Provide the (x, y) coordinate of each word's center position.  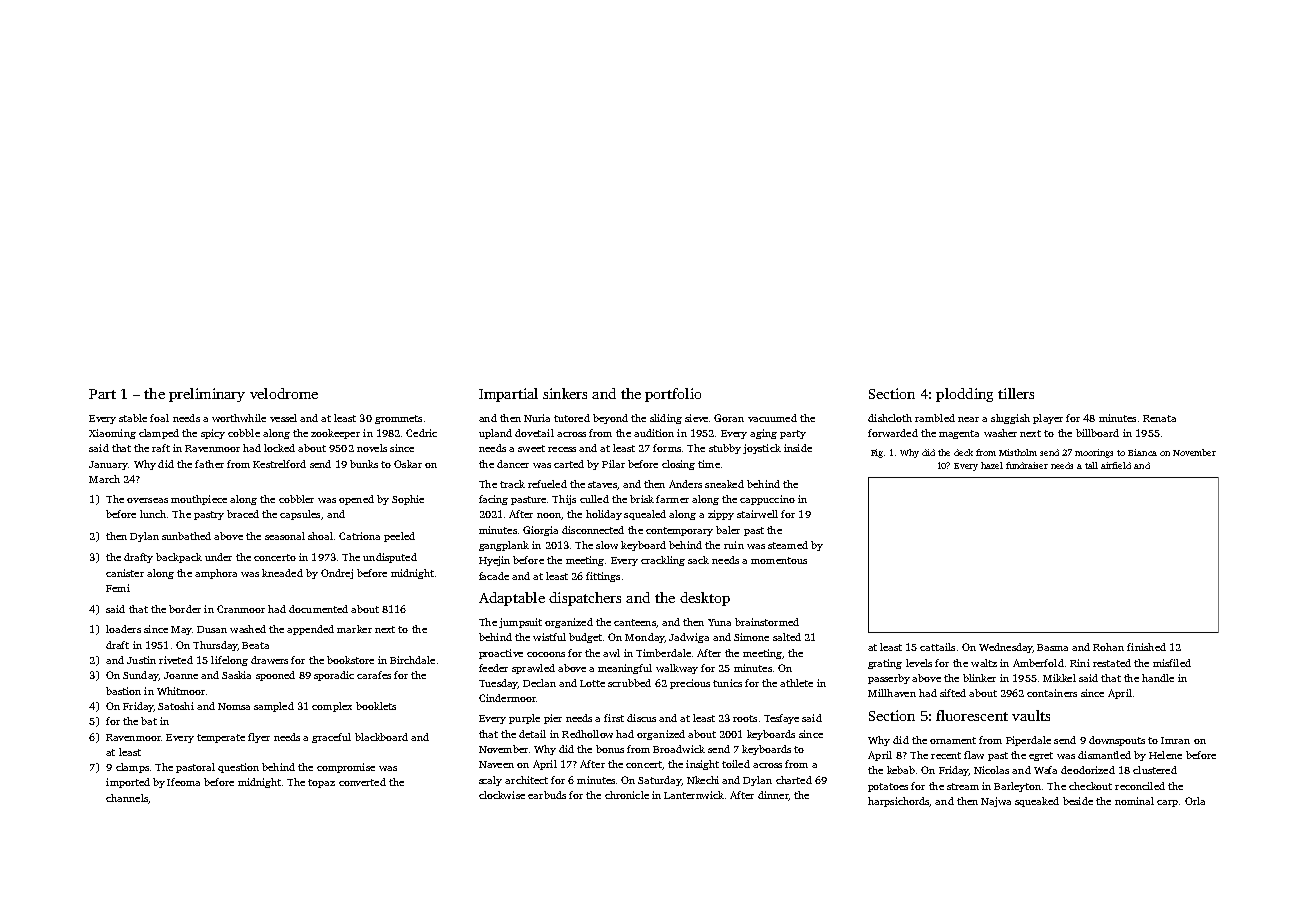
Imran (1175, 740)
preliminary (207, 395)
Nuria (537, 418)
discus (641, 718)
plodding (964, 395)
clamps (132, 768)
